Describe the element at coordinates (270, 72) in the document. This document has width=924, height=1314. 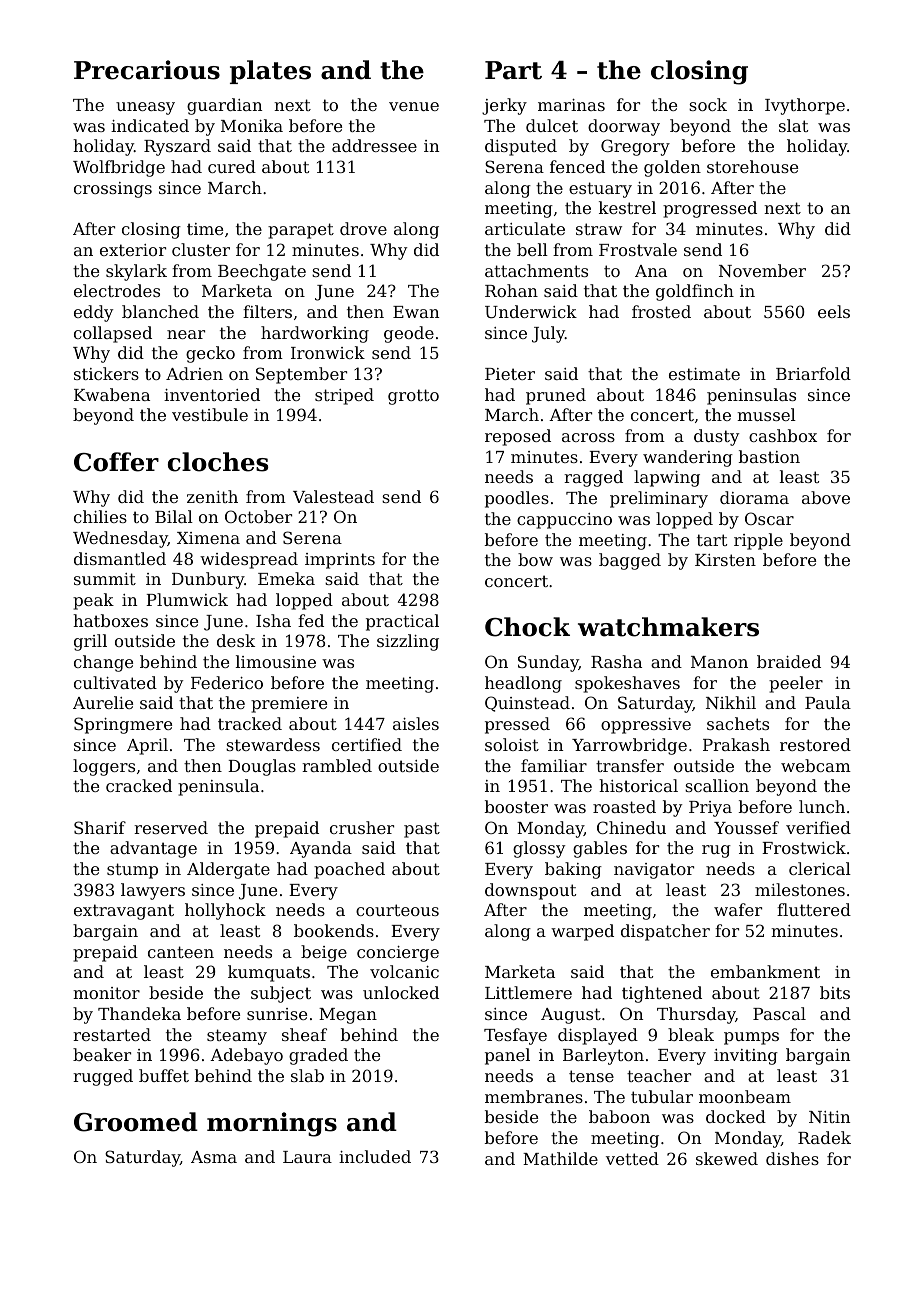
I see `plates` at that location.
